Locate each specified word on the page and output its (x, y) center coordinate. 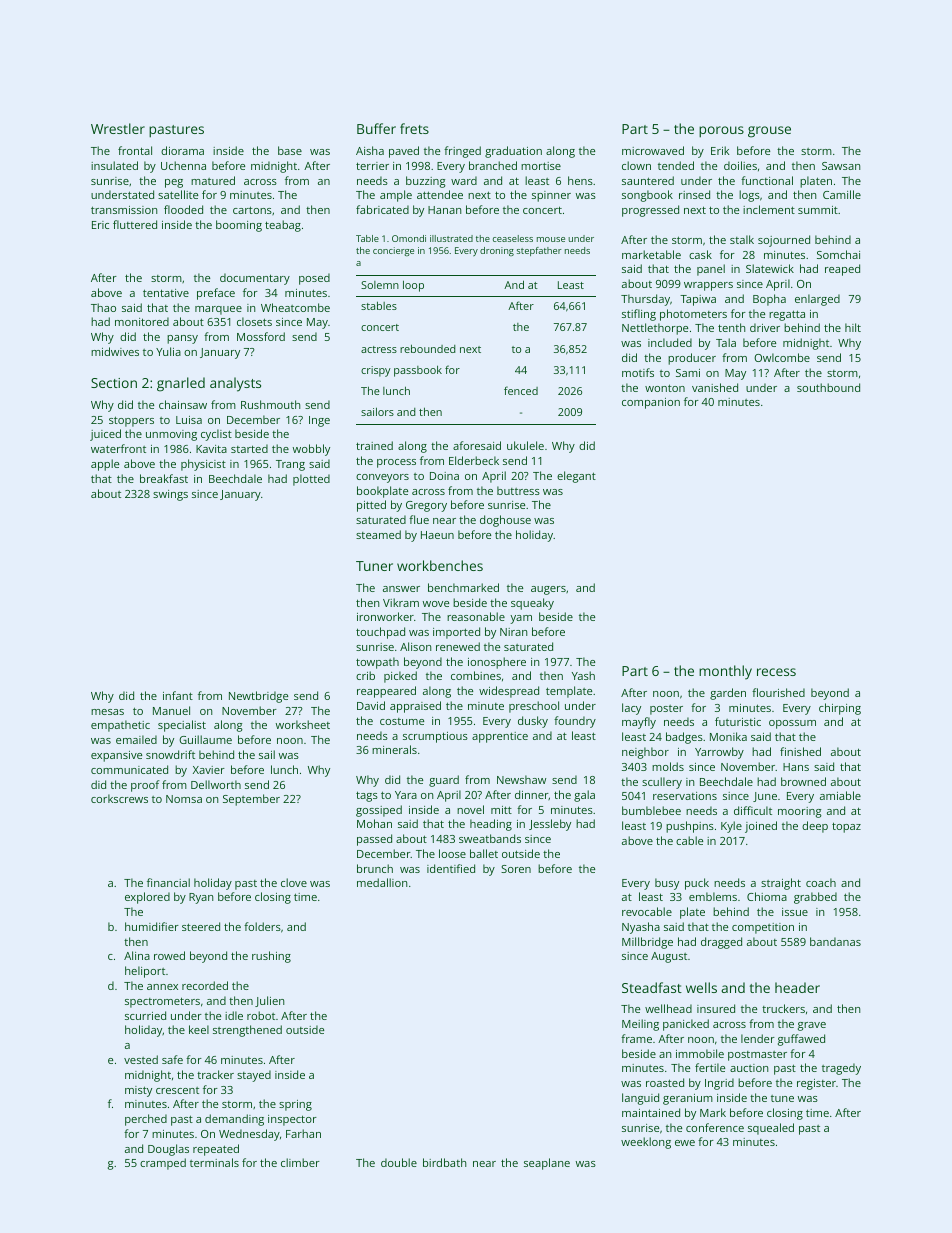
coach (821, 882)
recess (776, 672)
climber (300, 1162)
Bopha (769, 300)
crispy (376, 371)
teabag (283, 226)
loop (413, 286)
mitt (501, 810)
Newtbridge (258, 697)
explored (147, 898)
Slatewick (770, 268)
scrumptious (435, 737)
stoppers (131, 421)
